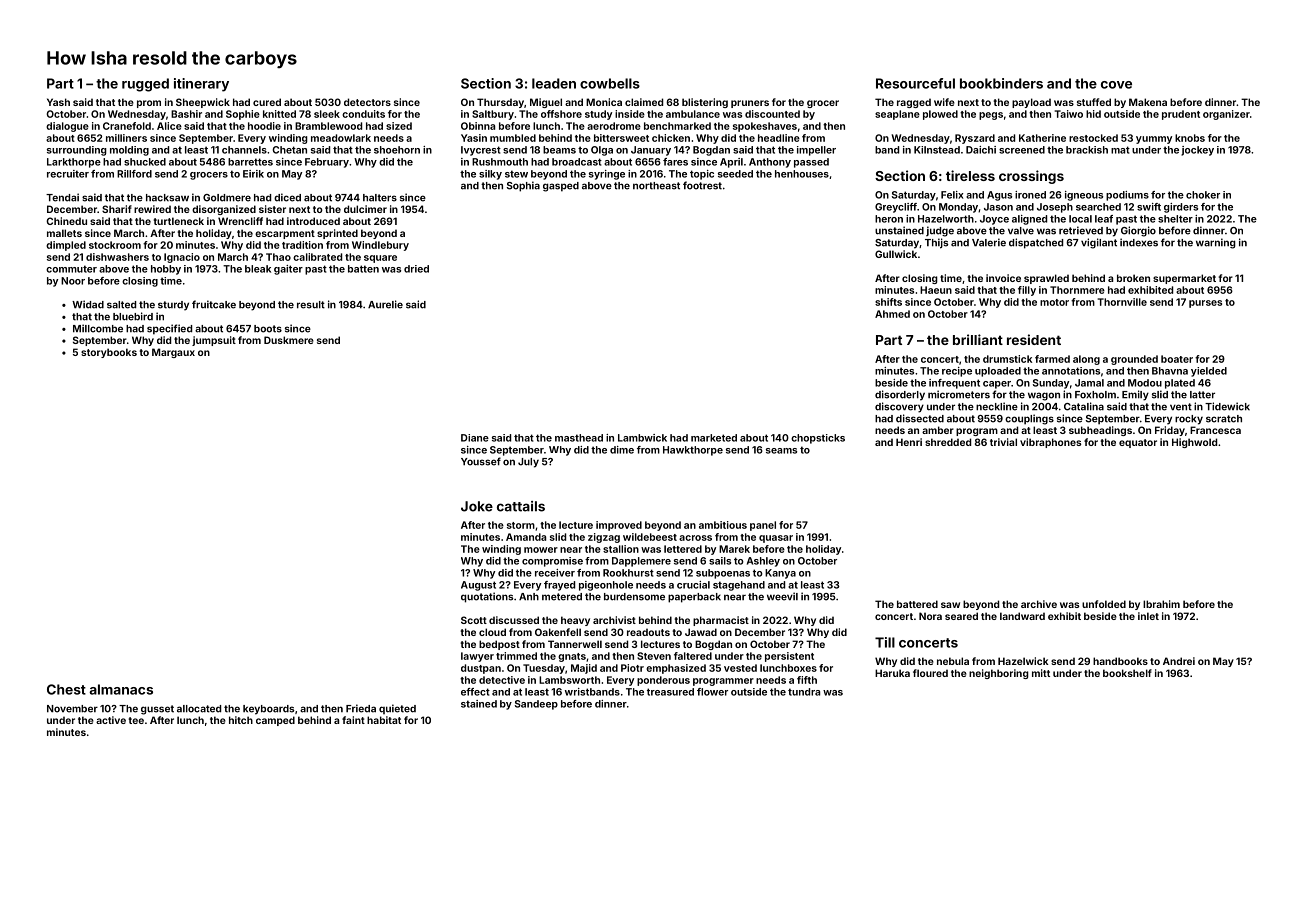 Image resolution: width=1308 pixels, height=924 pixels. I want to click on persistent, so click(789, 657).
